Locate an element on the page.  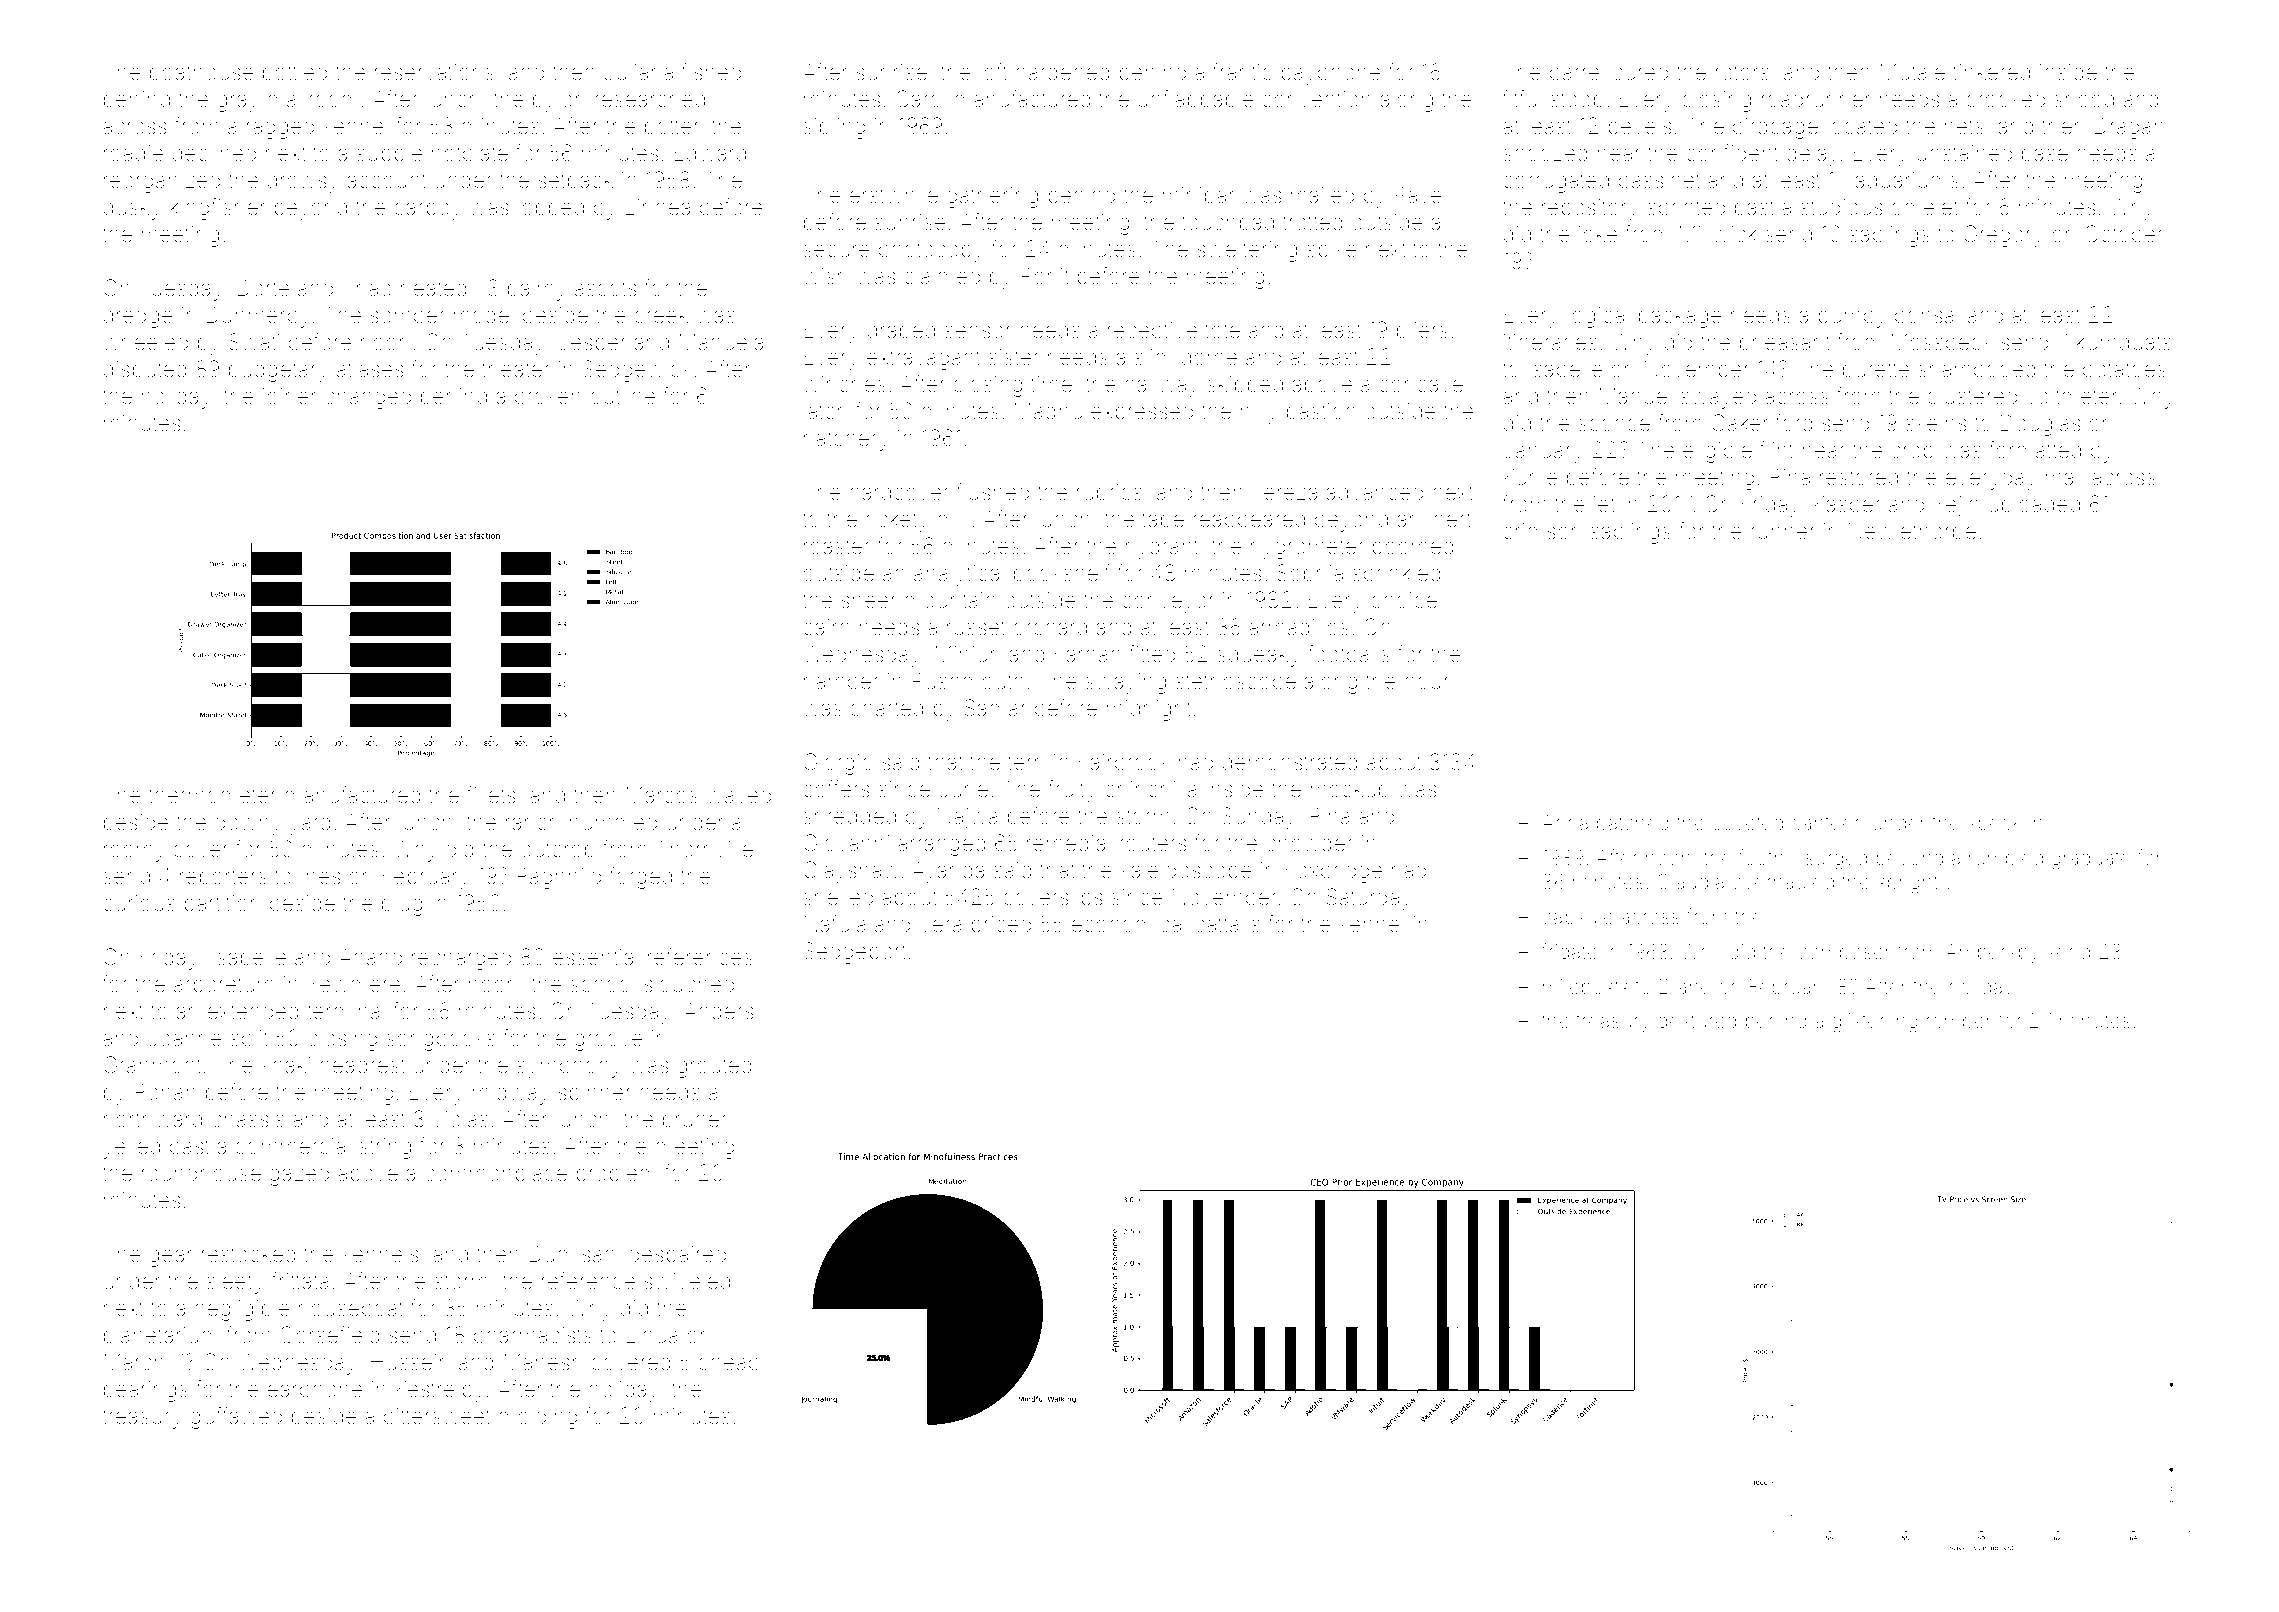
Gregory is located at coordinates (2003, 236).
